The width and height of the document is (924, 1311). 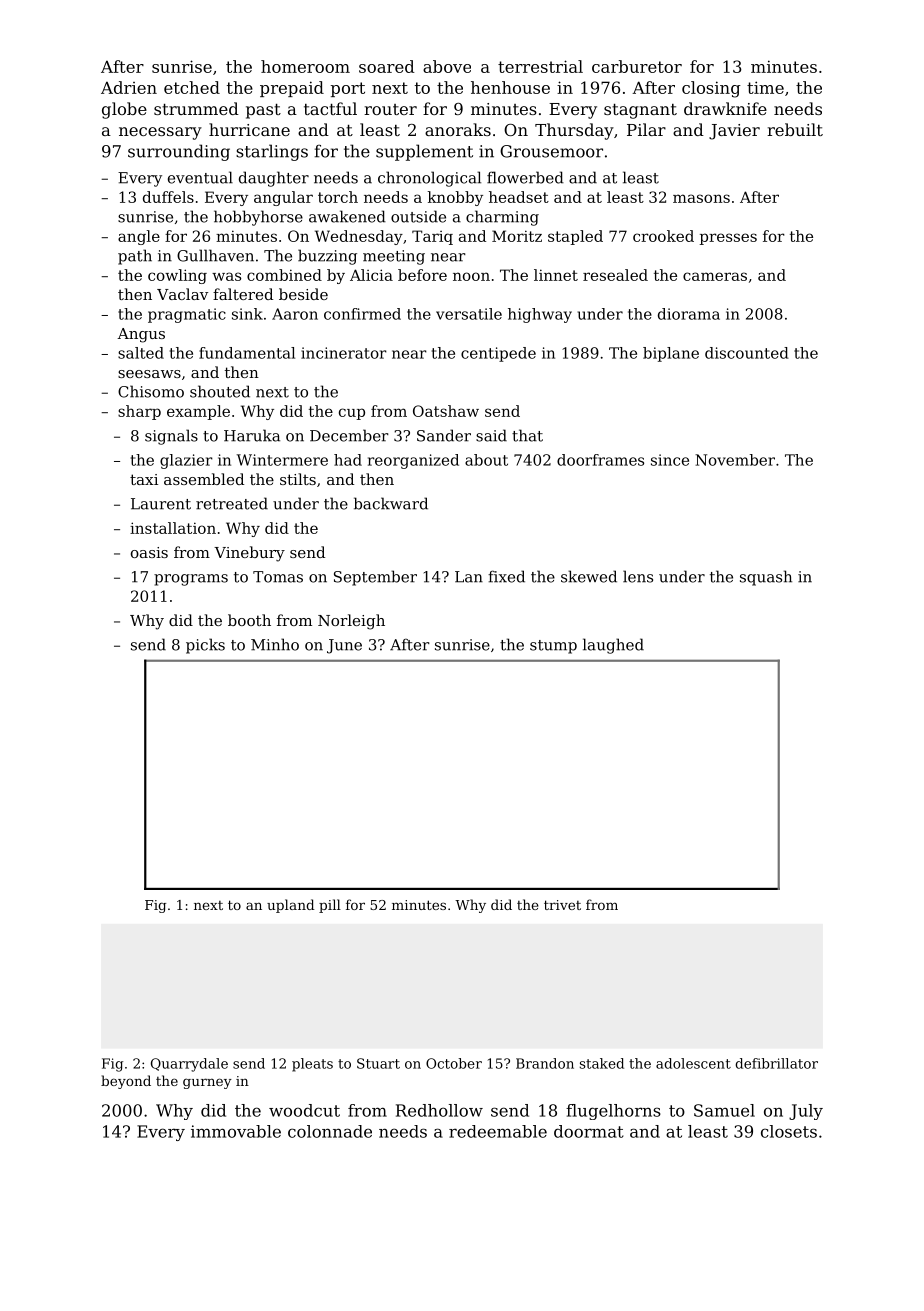 What do you see at coordinates (553, 647) in the document?
I see `stump` at bounding box center [553, 647].
